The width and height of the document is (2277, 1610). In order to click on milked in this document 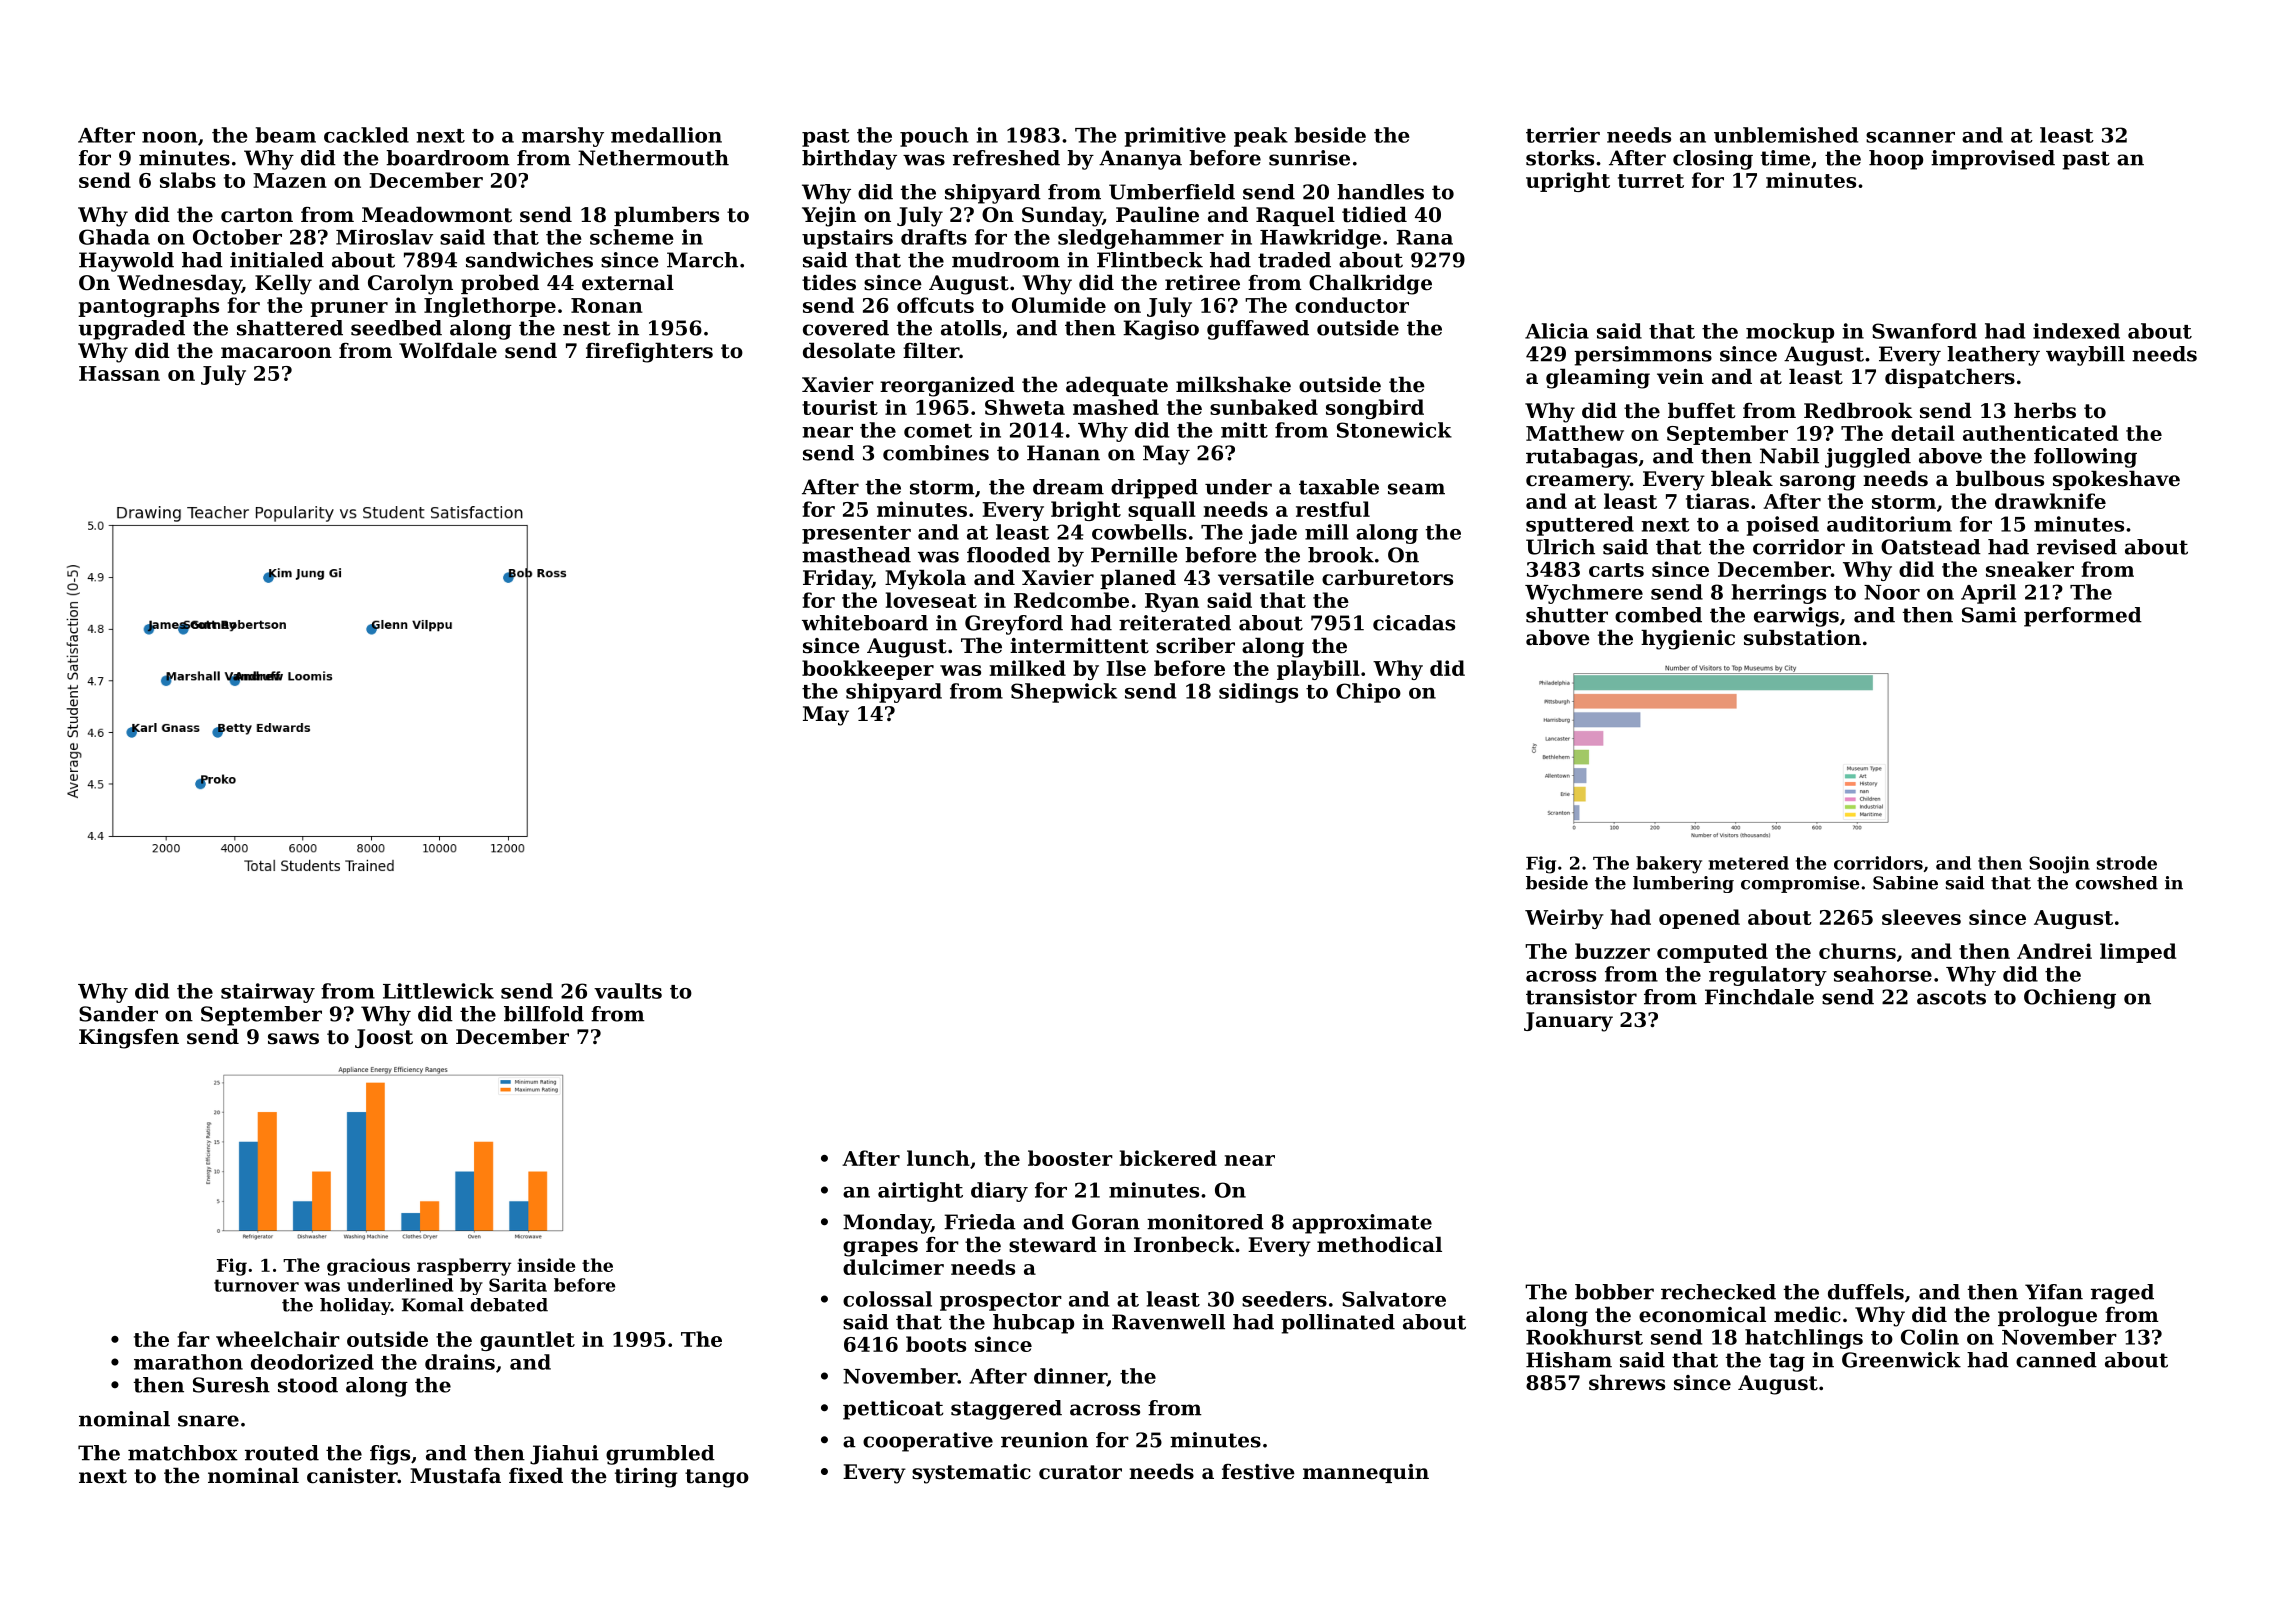, I will do `click(1028, 668)`.
